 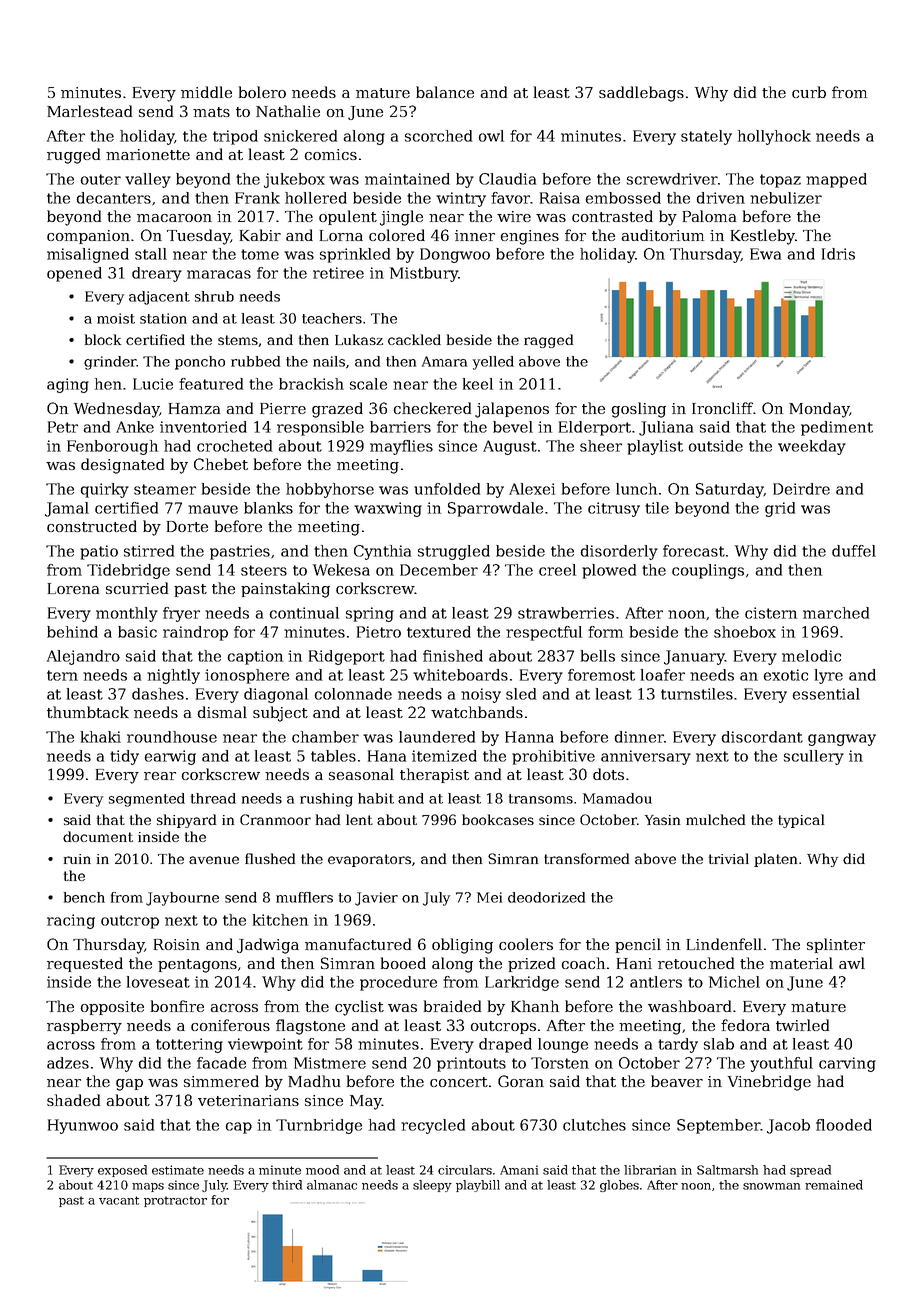 What do you see at coordinates (206, 92) in the page?
I see `middle` at bounding box center [206, 92].
